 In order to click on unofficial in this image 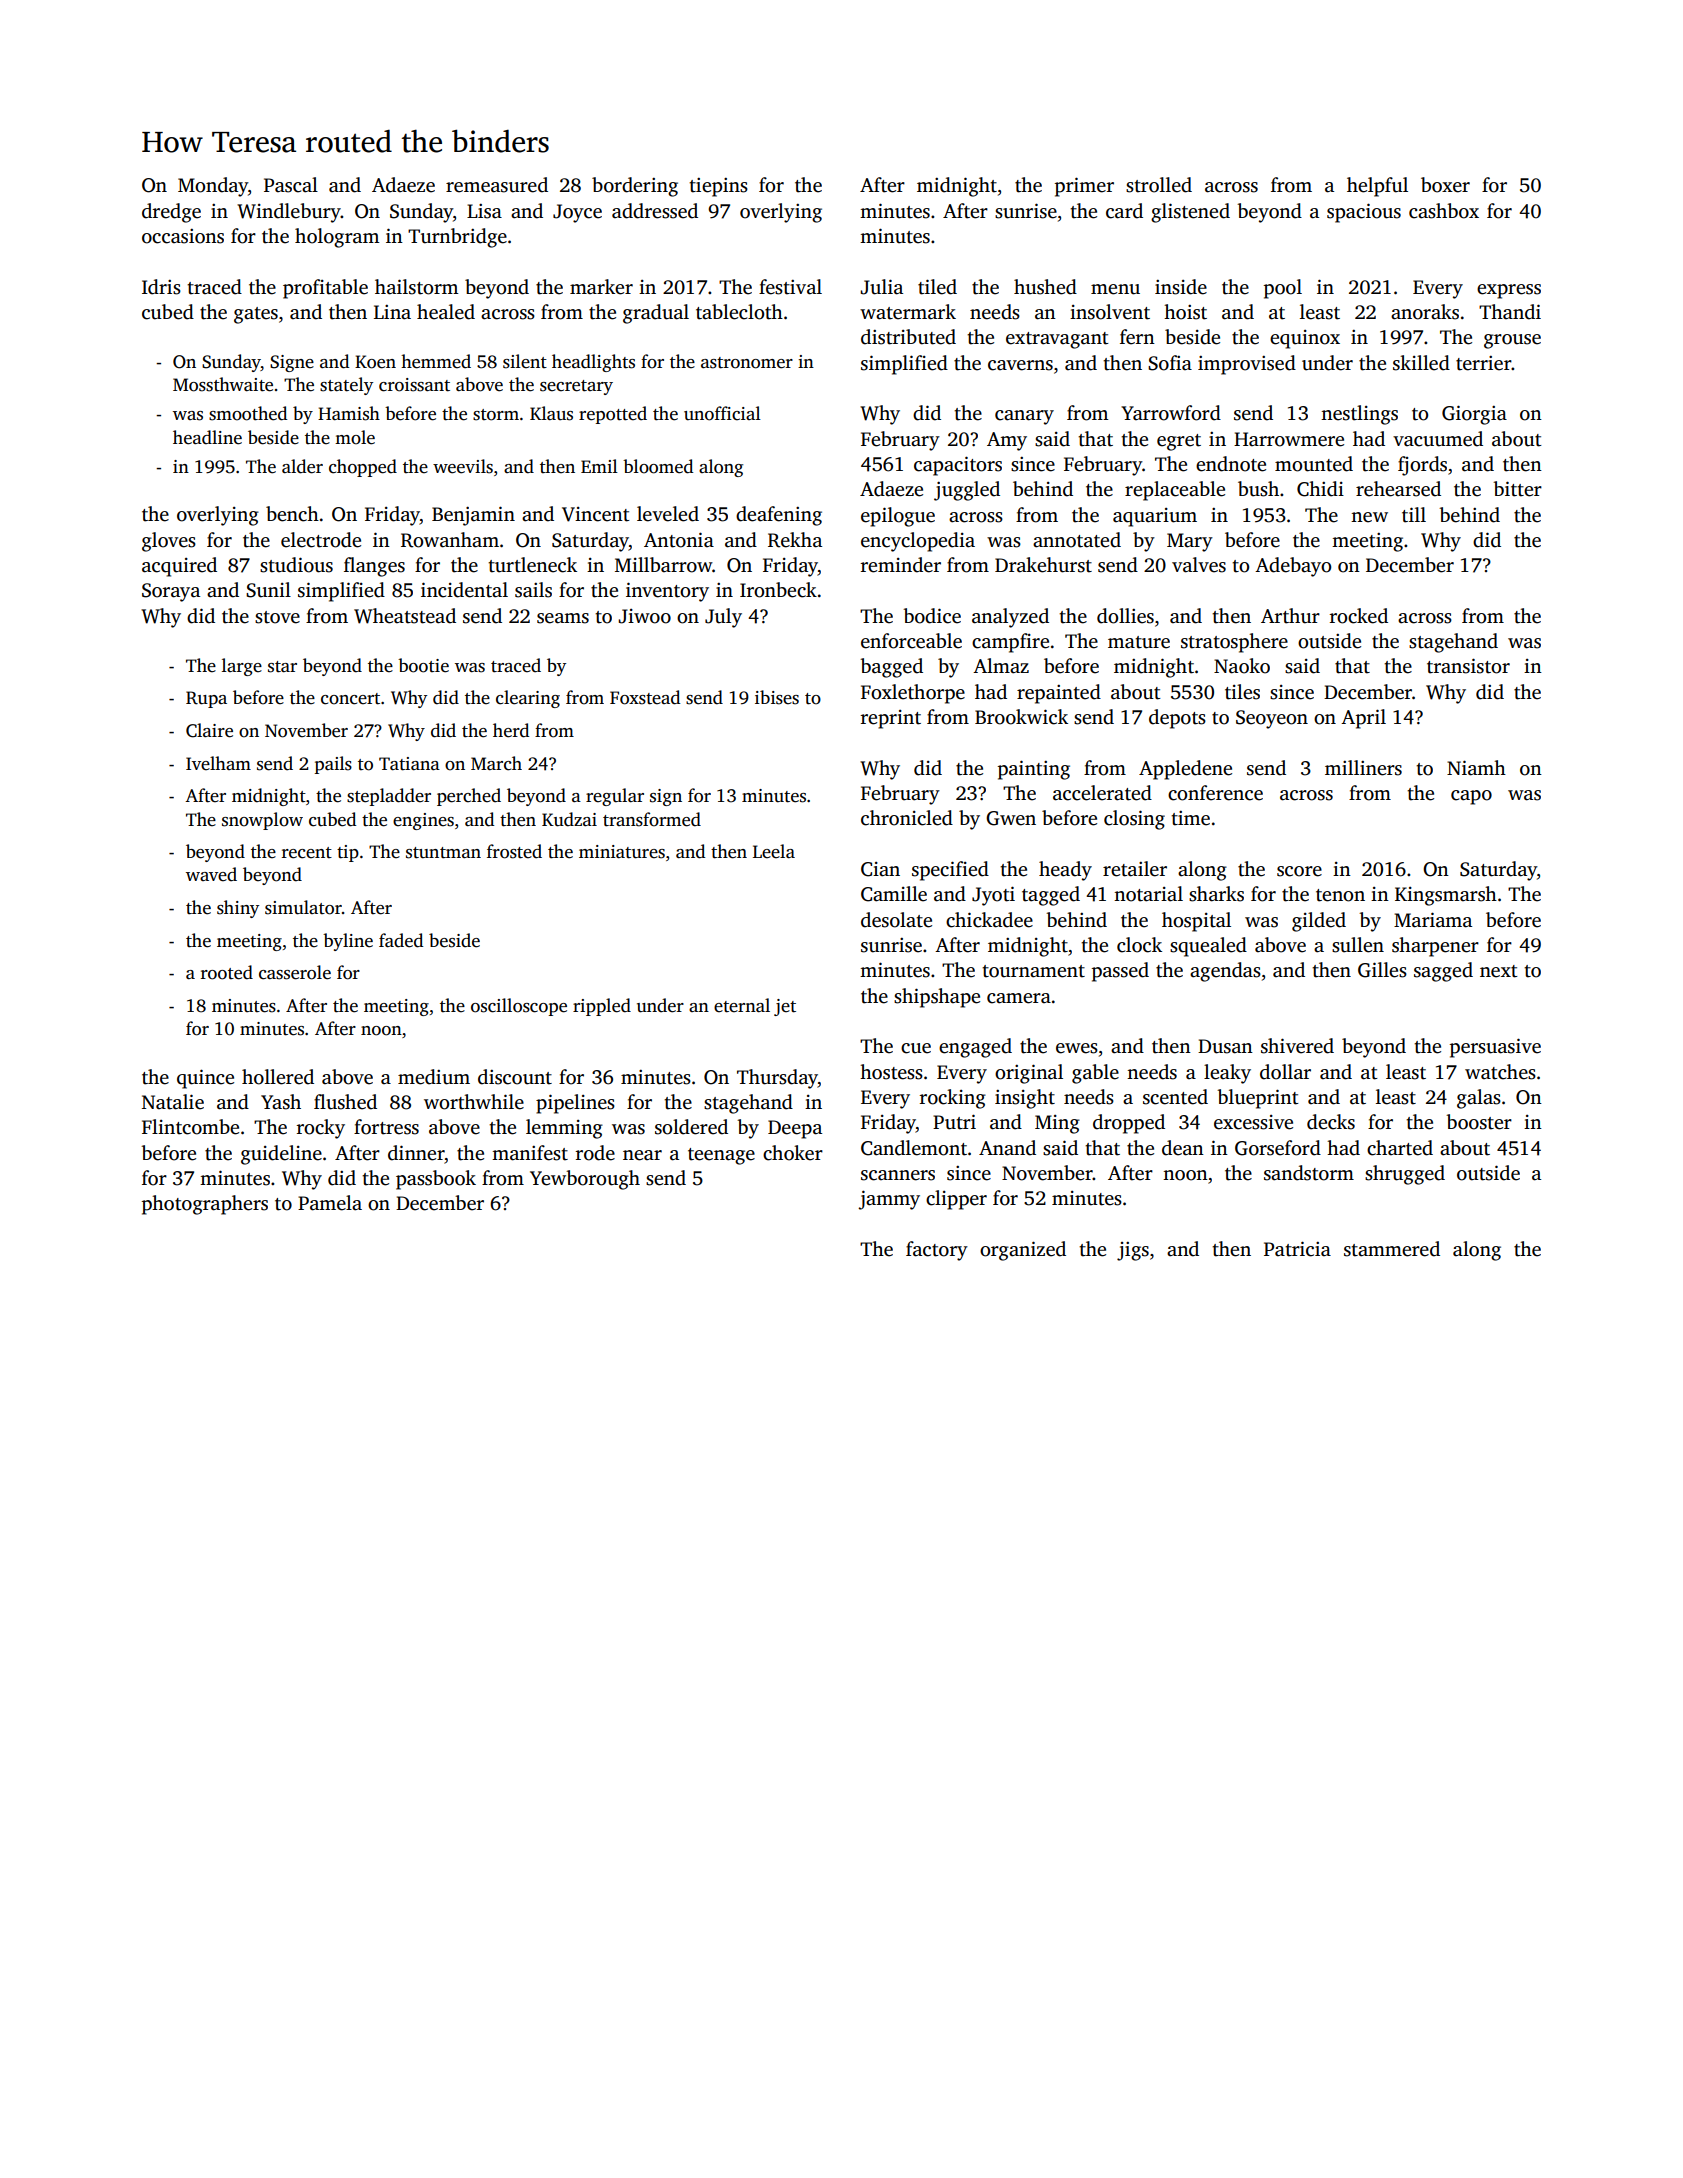, I will do `click(722, 413)`.
